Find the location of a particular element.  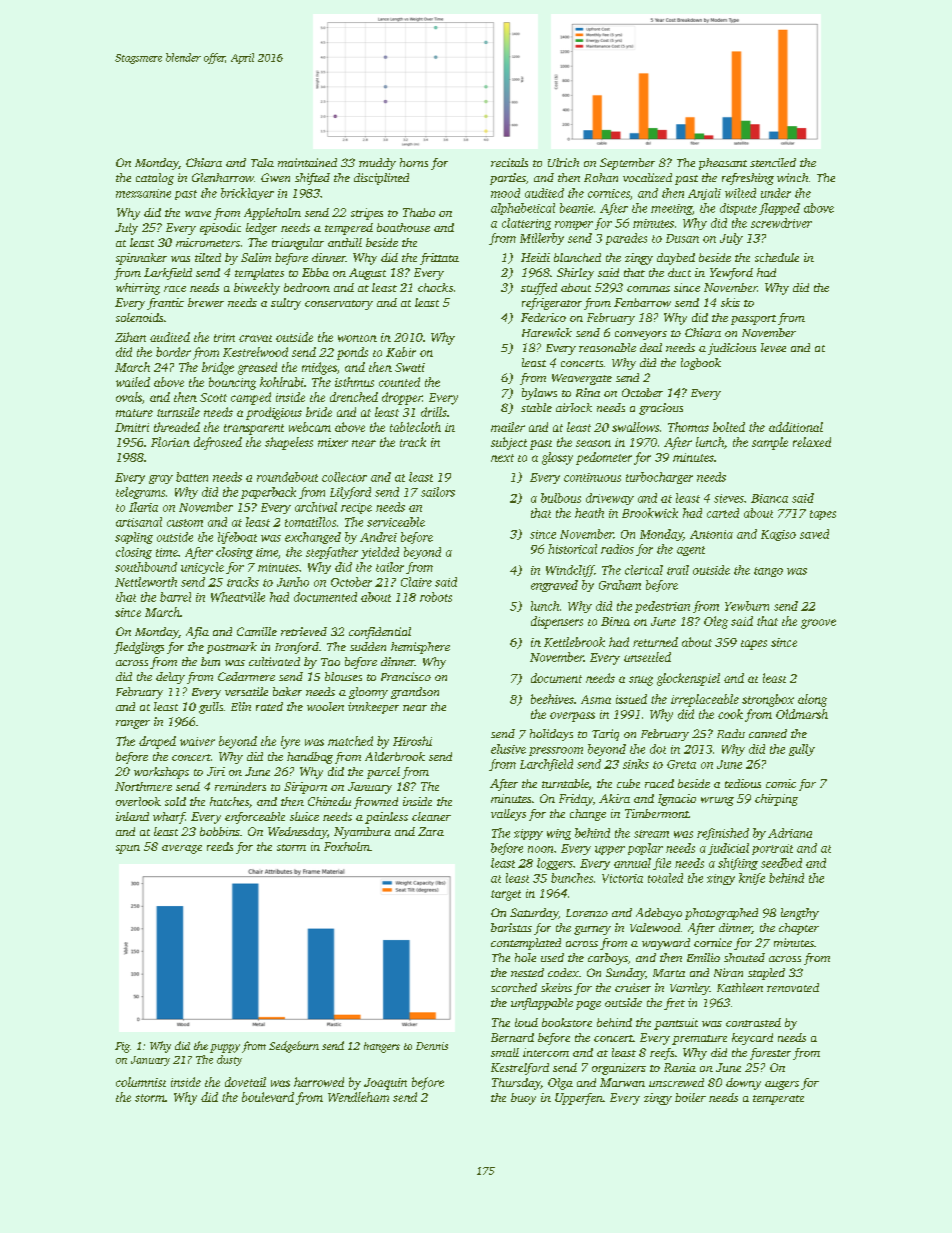

Salim is located at coordinates (256, 257).
